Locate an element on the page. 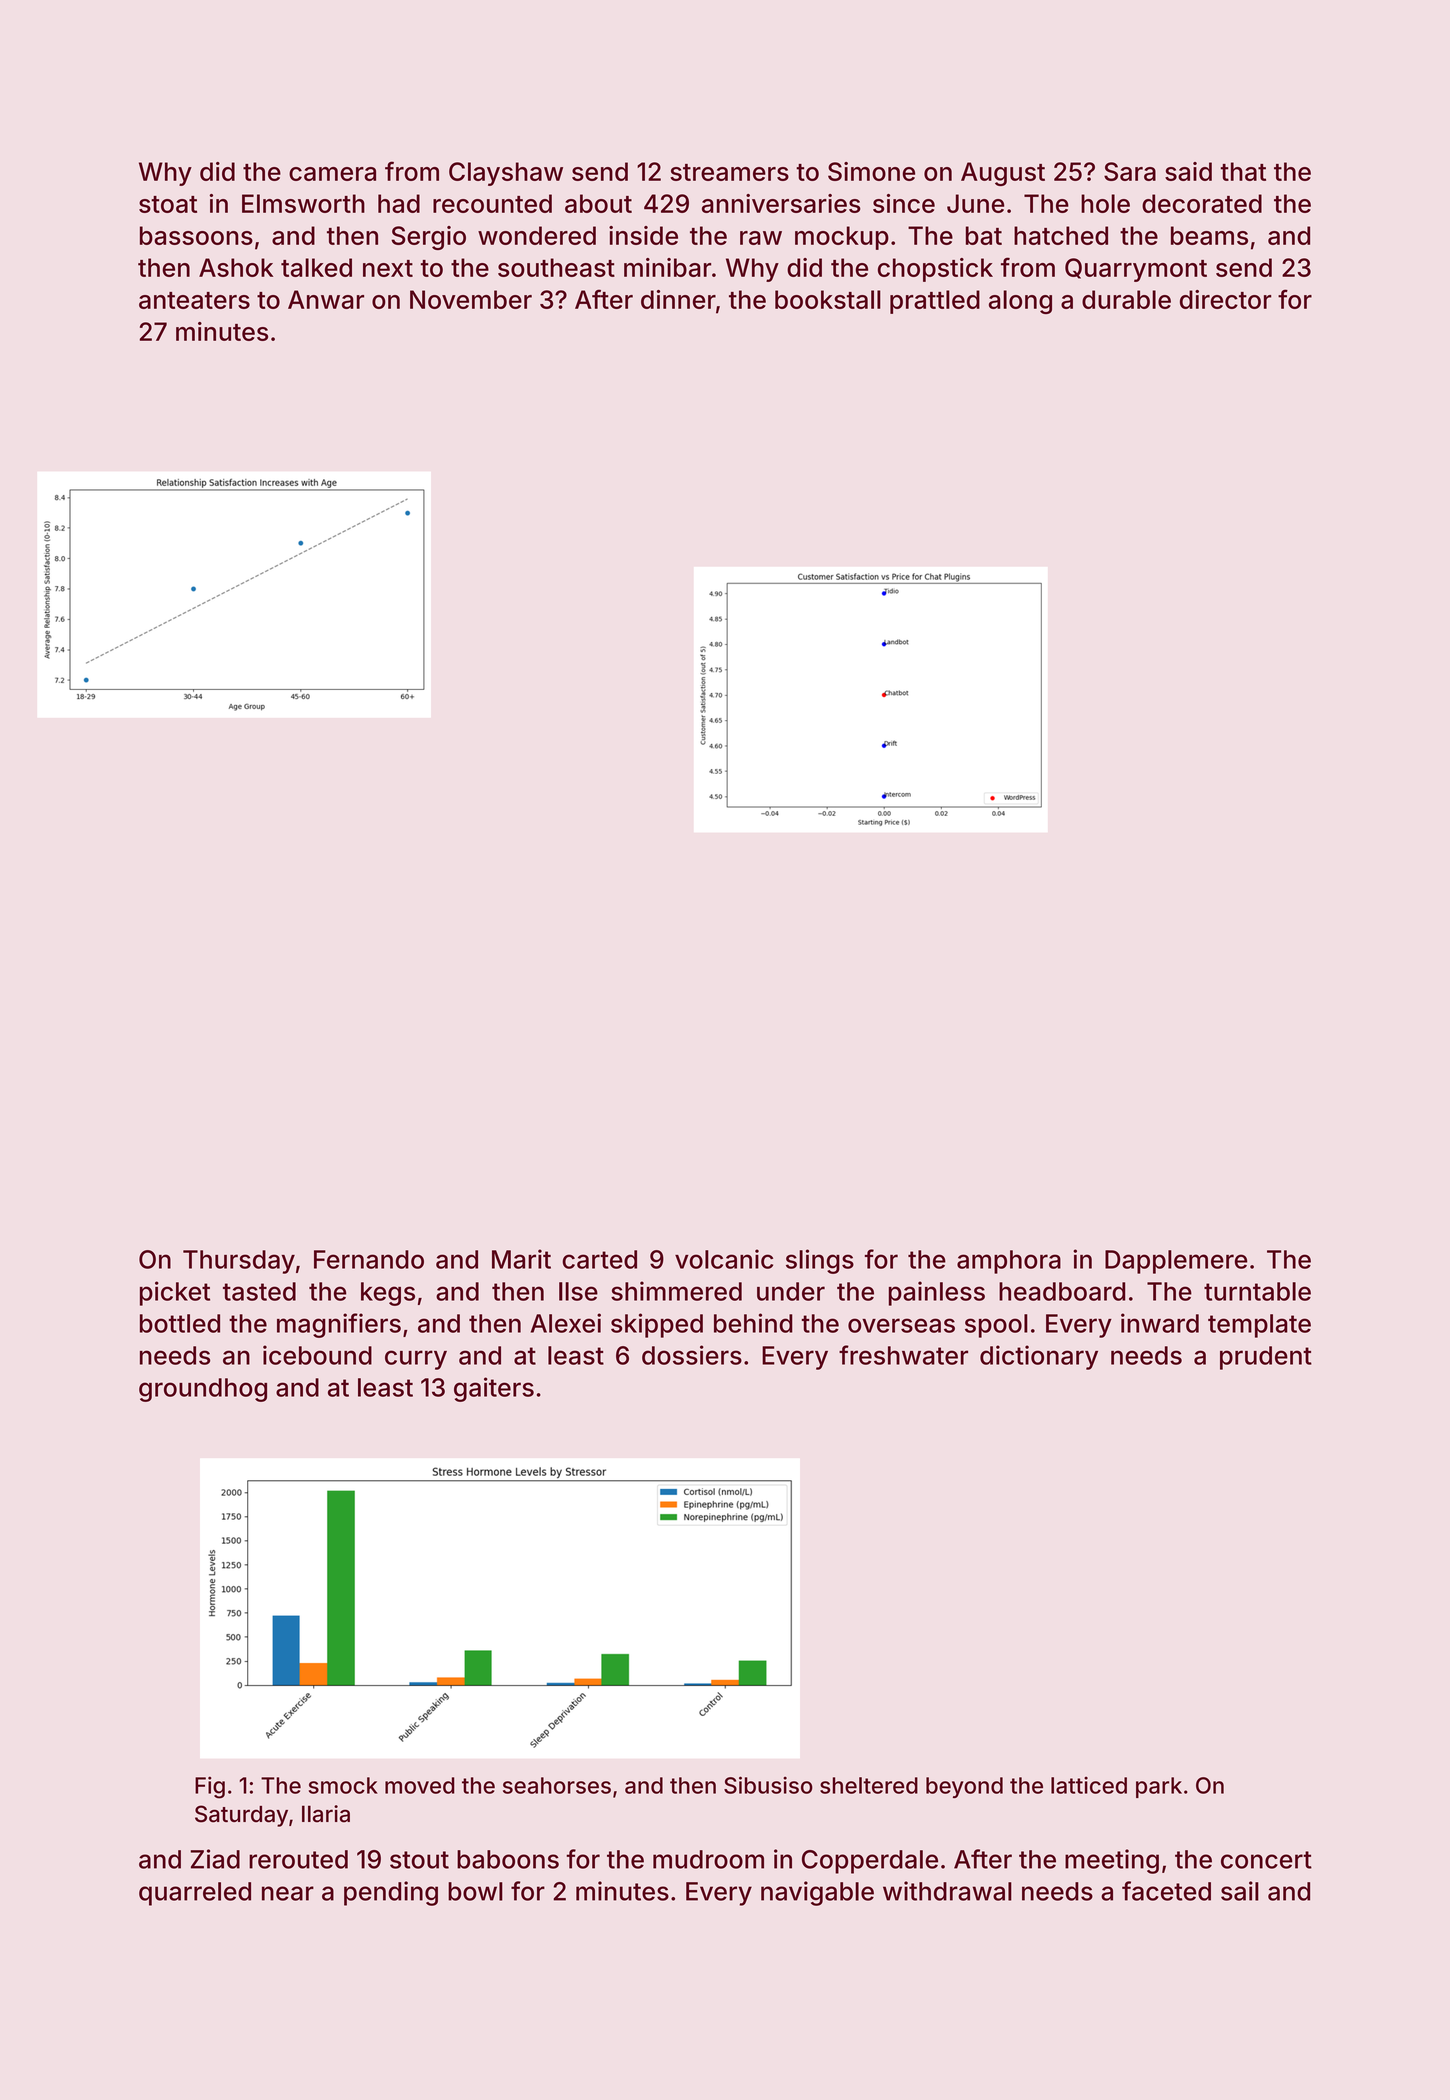  dinner is located at coordinates (678, 299).
